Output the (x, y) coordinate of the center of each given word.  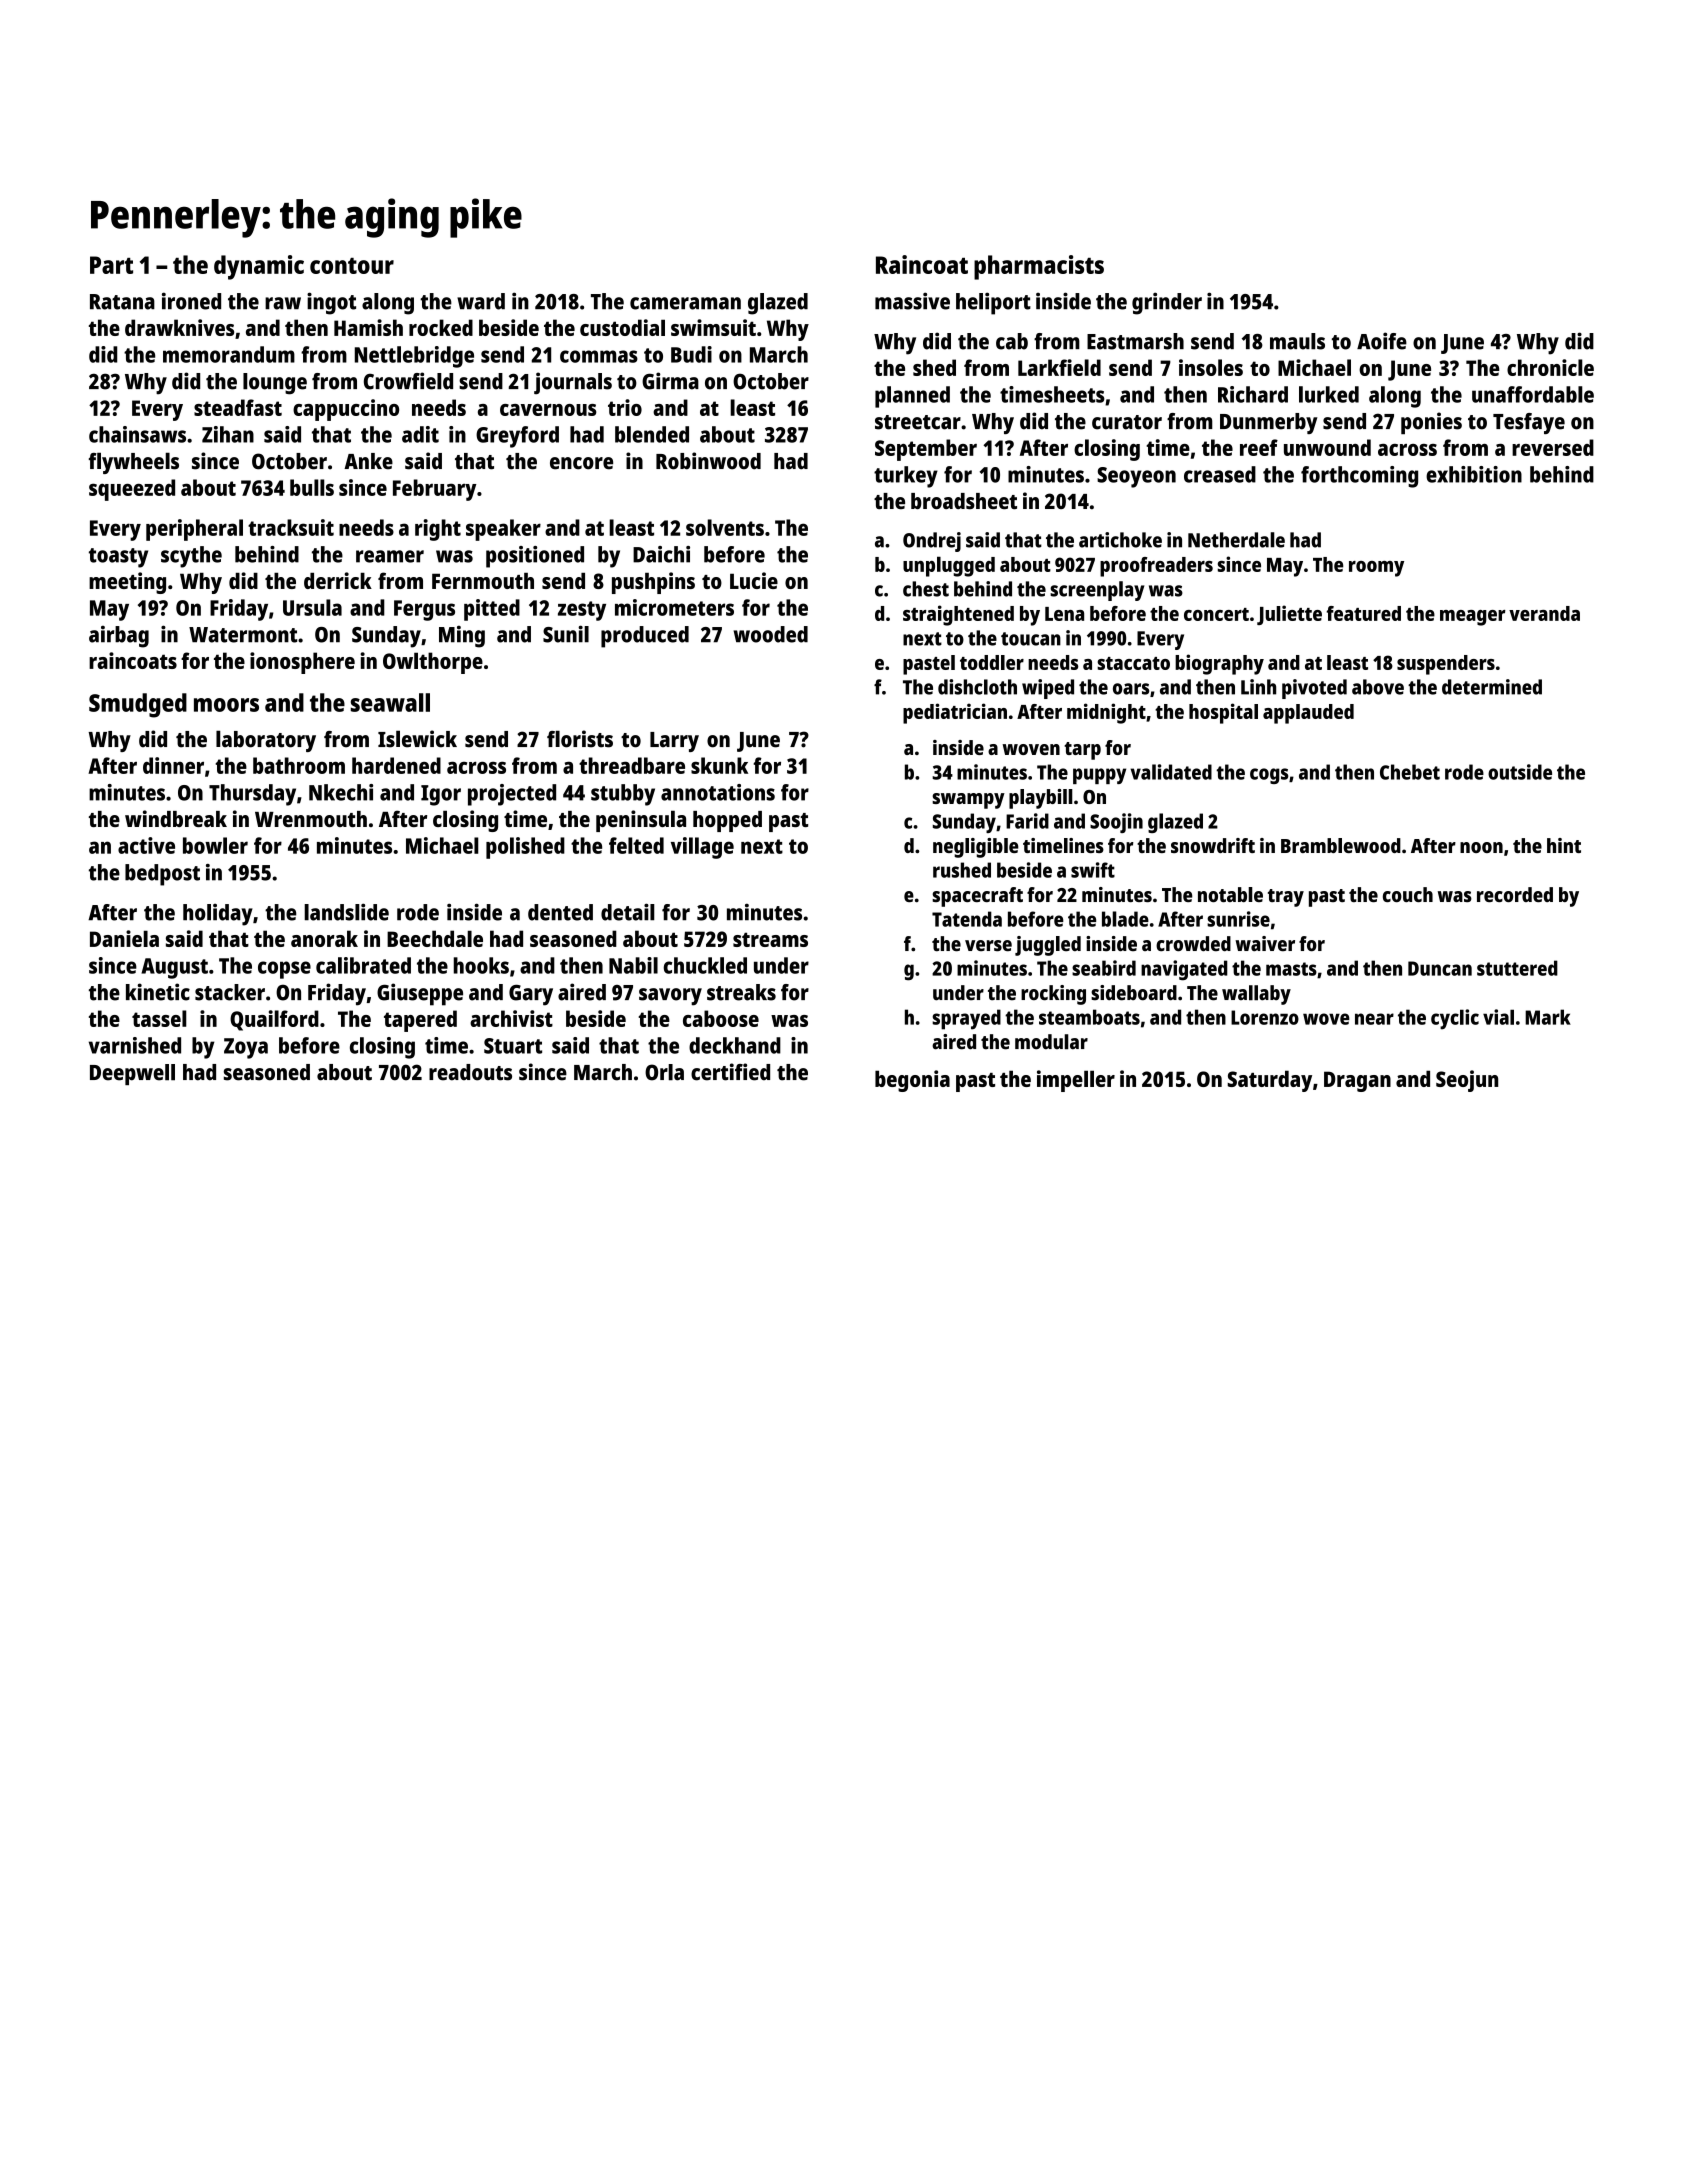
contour (352, 266)
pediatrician (955, 713)
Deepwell (132, 1074)
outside (1520, 772)
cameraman (685, 303)
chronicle (1550, 367)
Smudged (138, 705)
